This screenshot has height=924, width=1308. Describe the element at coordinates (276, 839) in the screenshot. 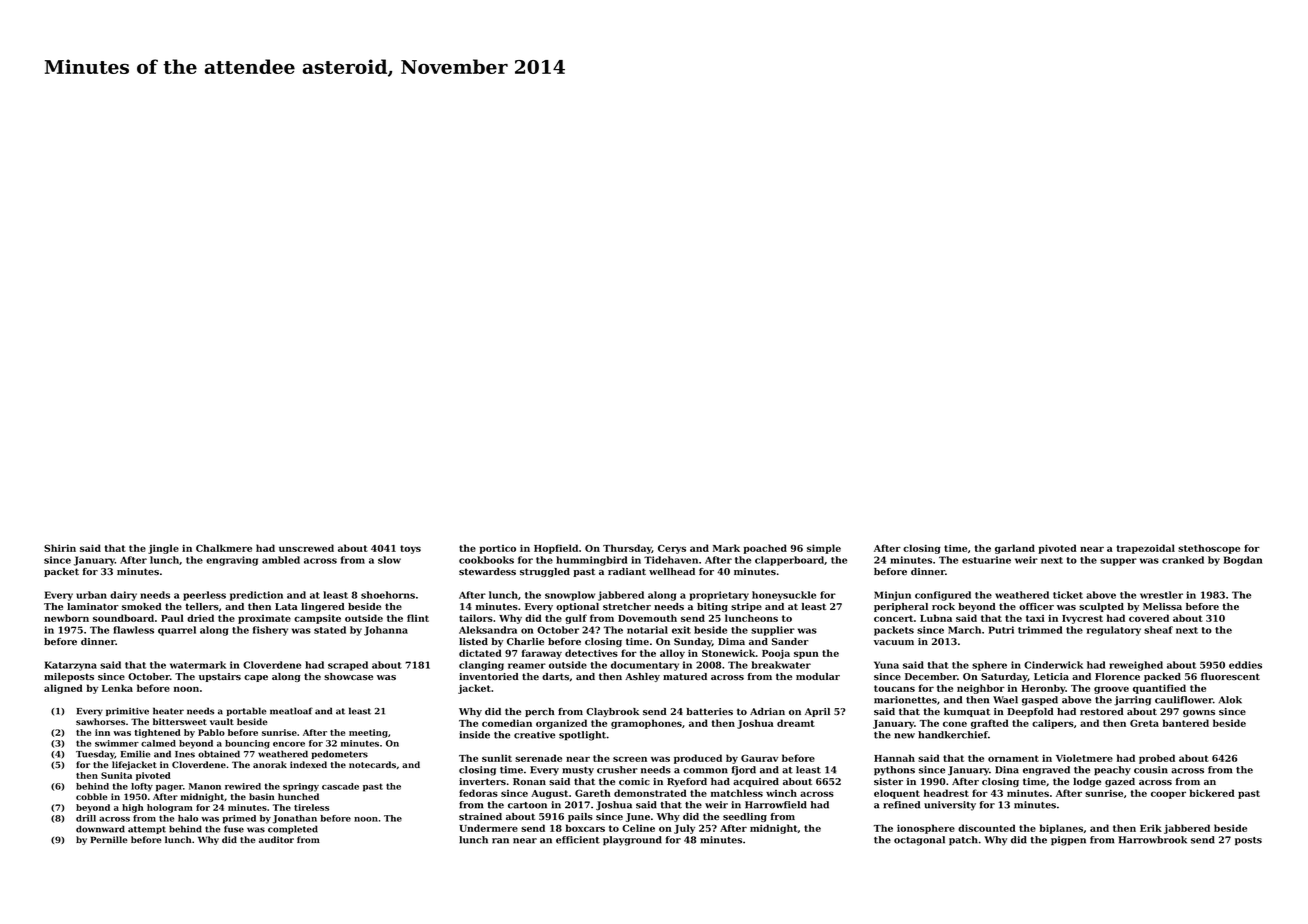

I see `auditor` at that location.
